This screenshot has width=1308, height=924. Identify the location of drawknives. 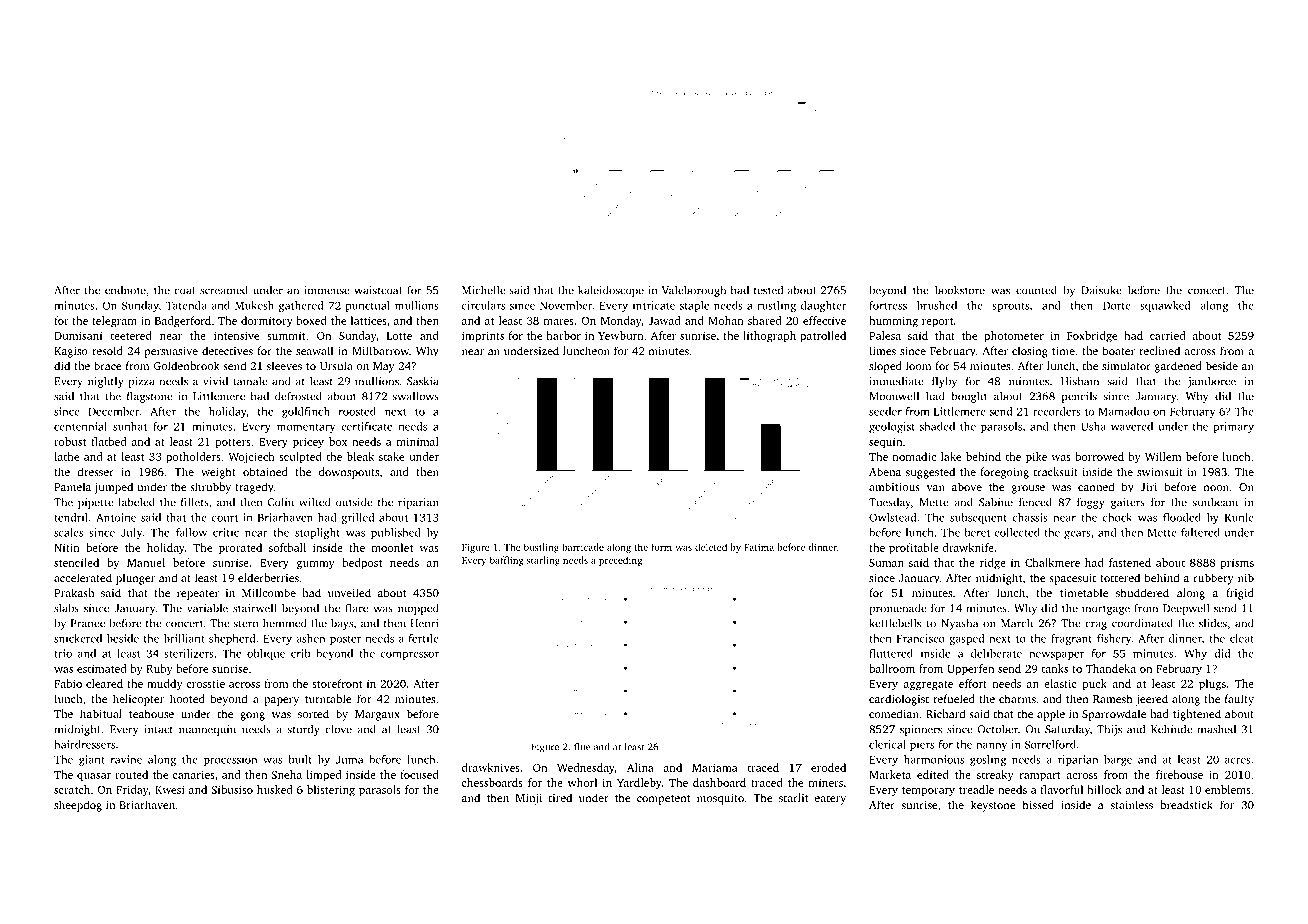
(491, 767).
